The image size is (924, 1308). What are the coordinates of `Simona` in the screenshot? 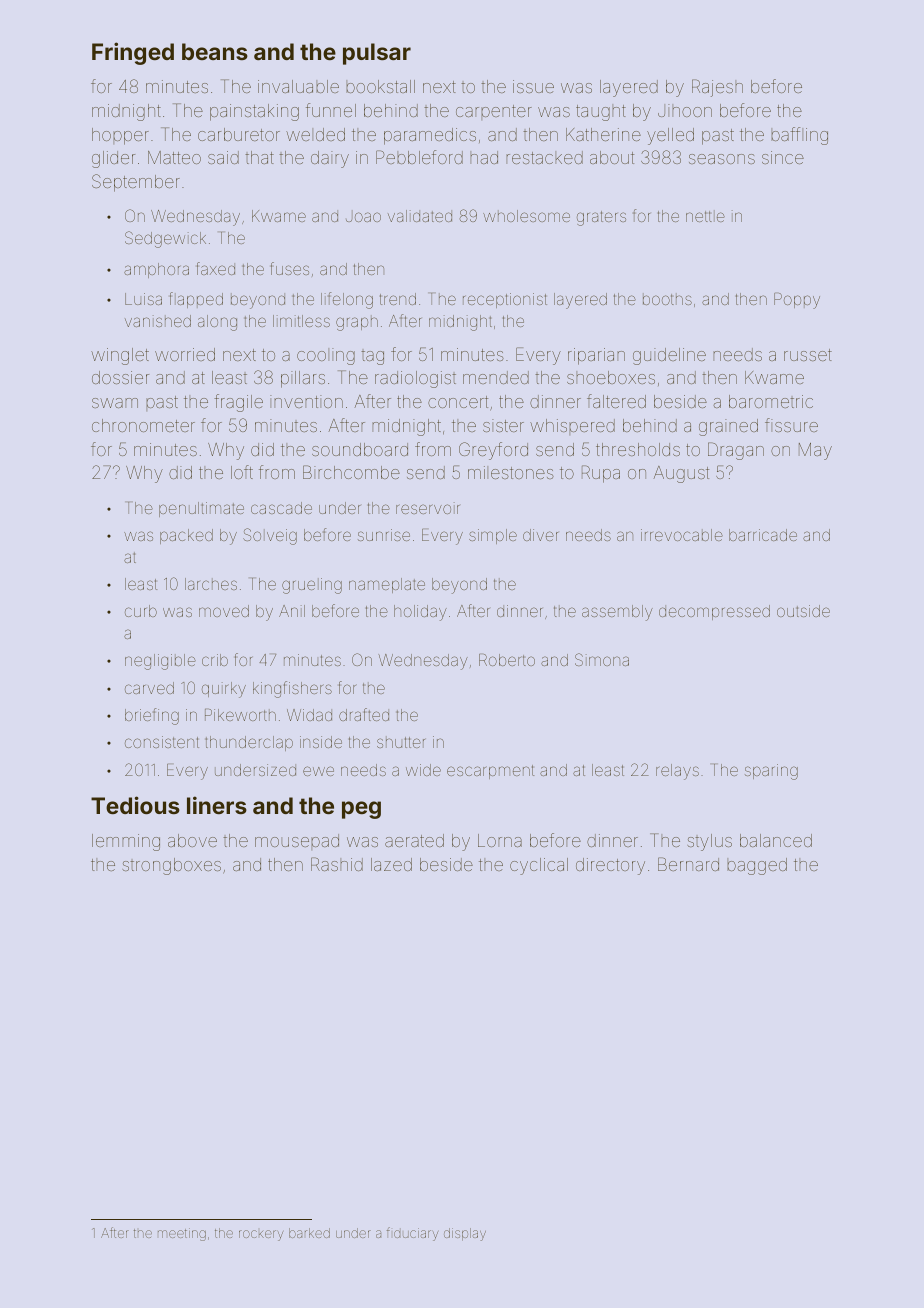 It's located at (602, 659).
